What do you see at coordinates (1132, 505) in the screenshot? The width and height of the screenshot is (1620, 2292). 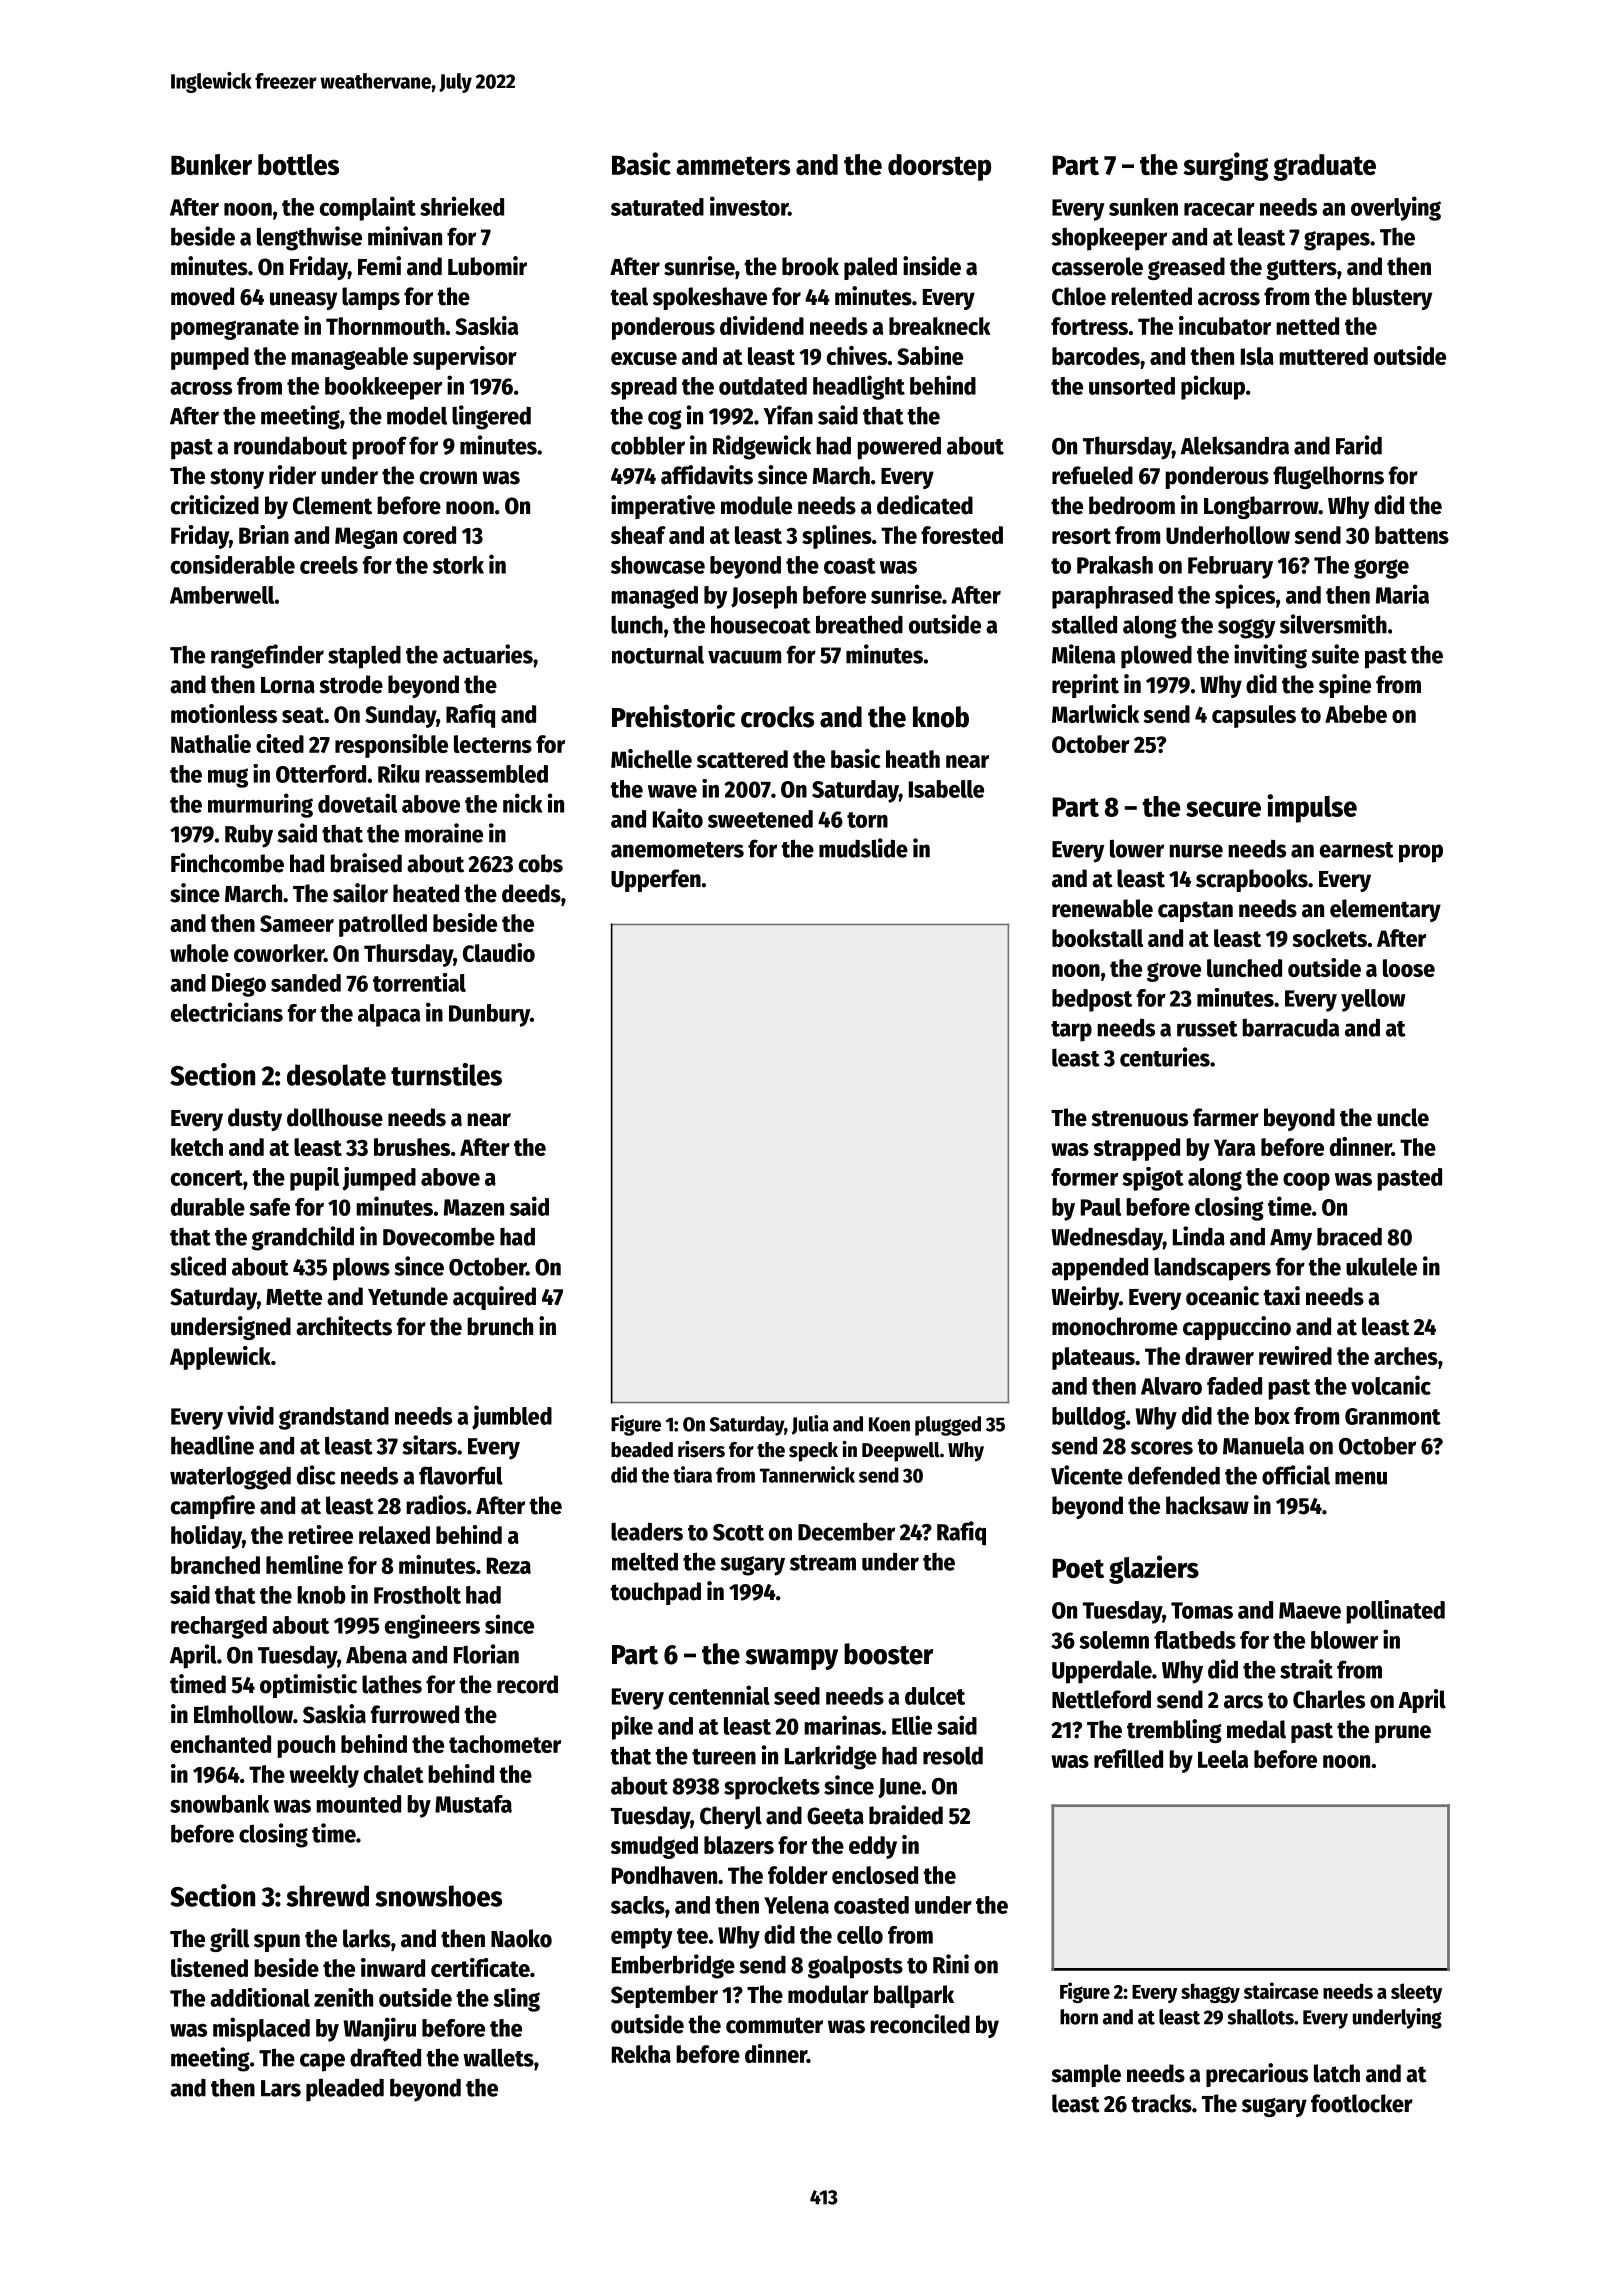 I see `bedroom` at bounding box center [1132, 505].
